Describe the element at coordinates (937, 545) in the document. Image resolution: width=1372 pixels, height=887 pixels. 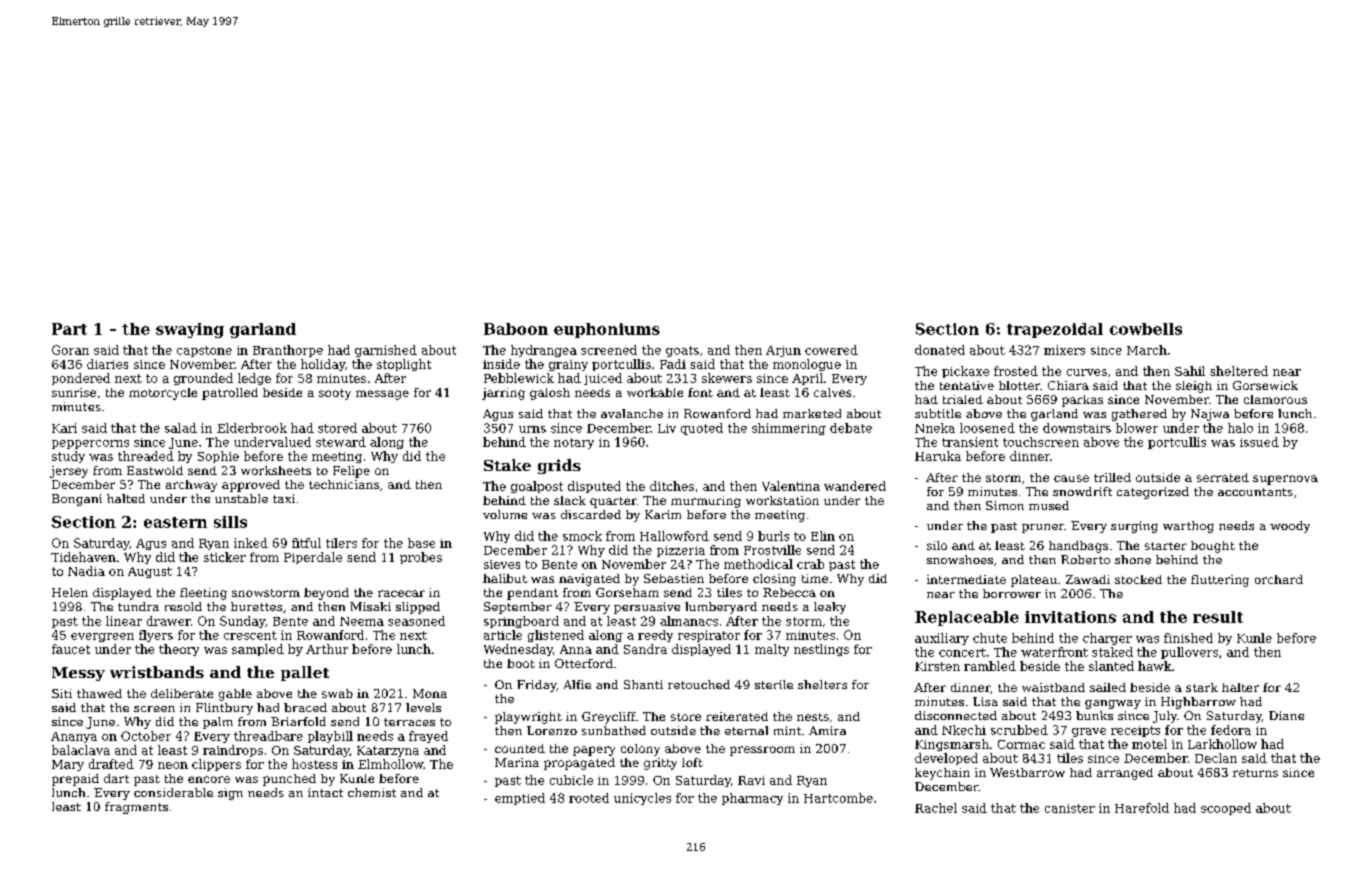
I see `silo` at that location.
